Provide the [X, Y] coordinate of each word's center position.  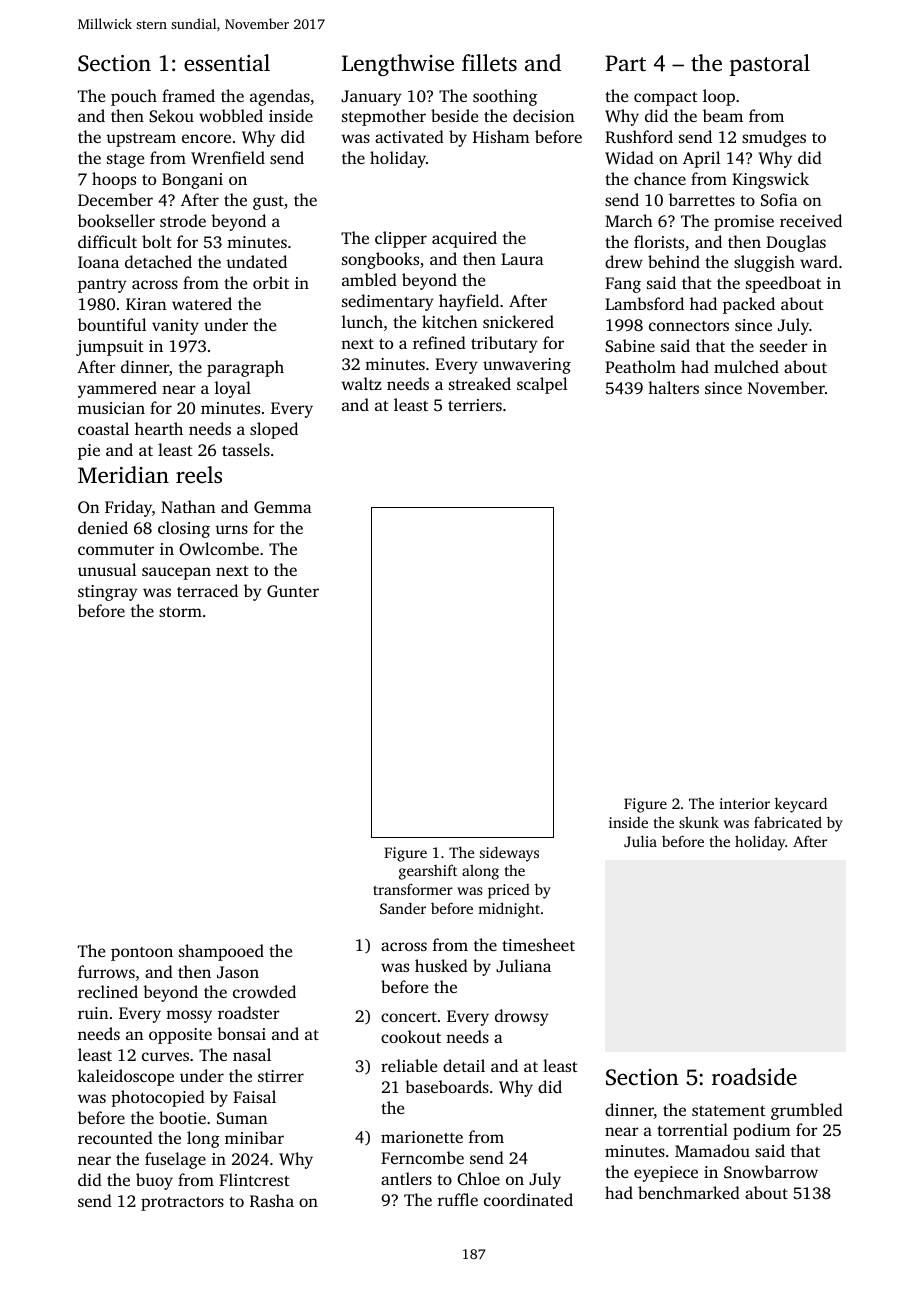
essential [227, 63]
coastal [103, 428]
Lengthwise [398, 65]
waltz [361, 383]
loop [719, 97]
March [629, 220]
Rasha [272, 1200]
